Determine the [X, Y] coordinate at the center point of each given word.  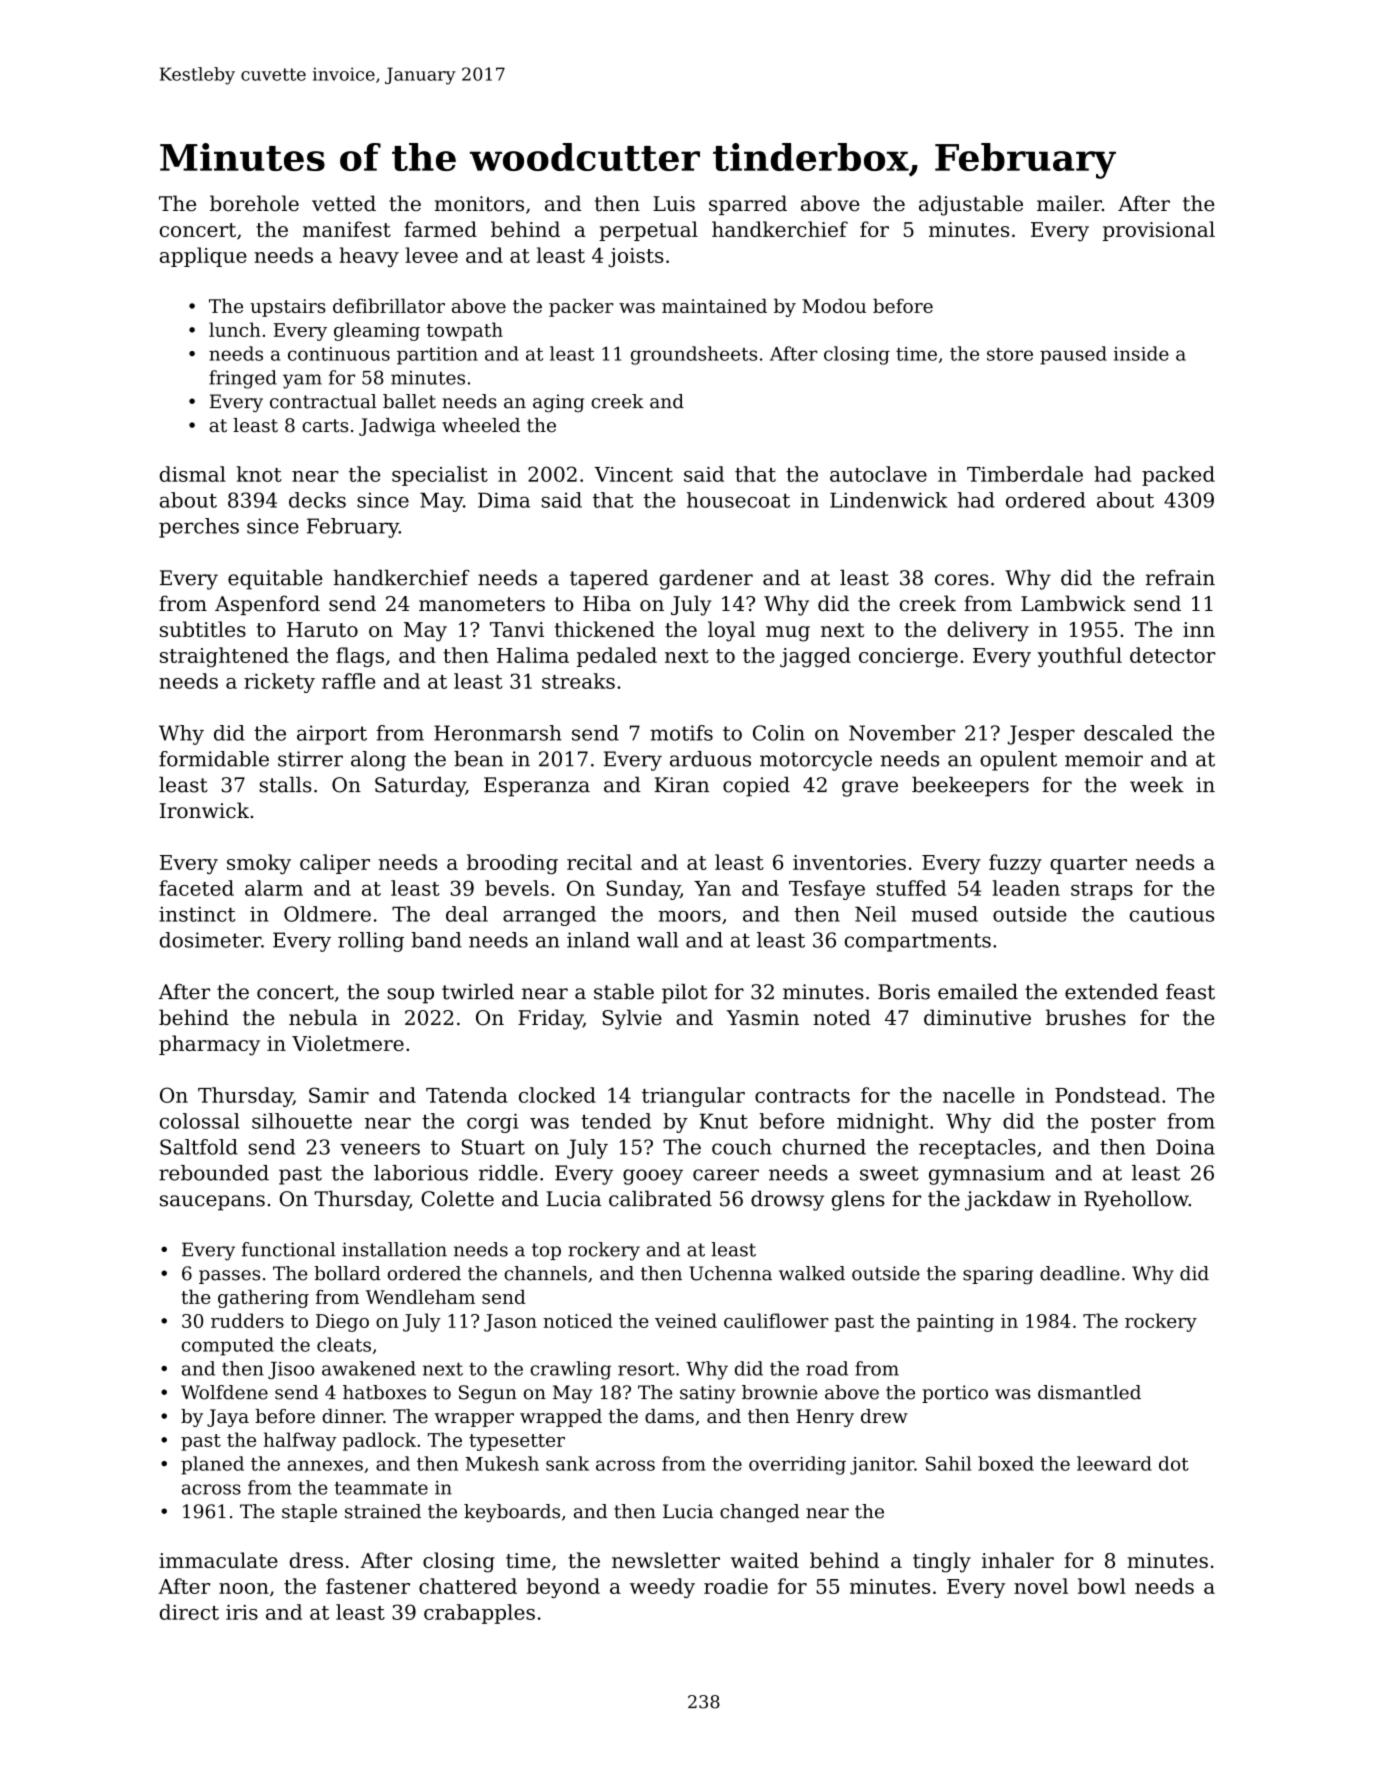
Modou [834, 305]
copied [756, 787]
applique [203, 257]
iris [242, 1612]
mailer [1069, 203]
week [1157, 785]
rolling [371, 942]
